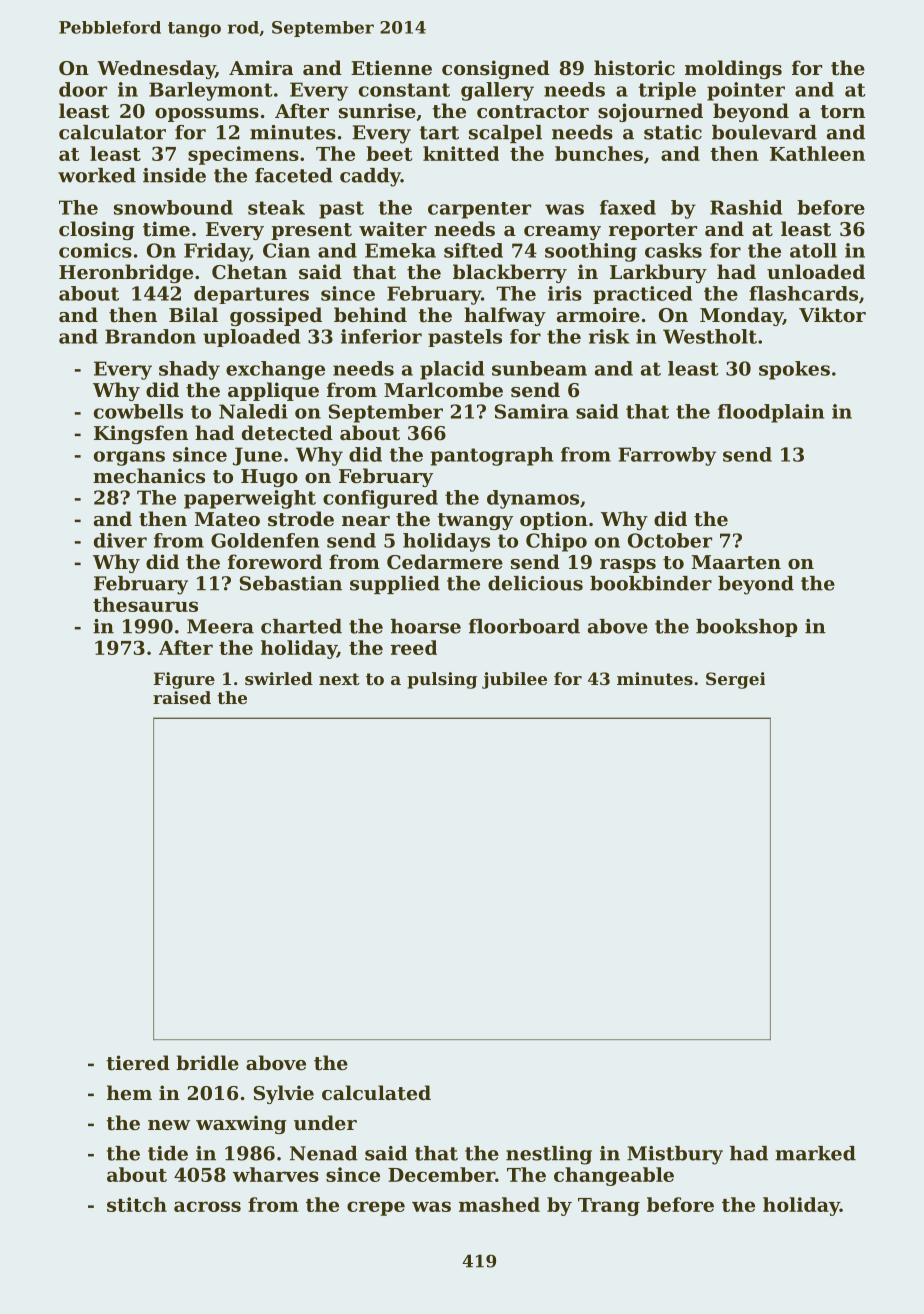  What do you see at coordinates (211, 91) in the document?
I see `Barleymont` at bounding box center [211, 91].
